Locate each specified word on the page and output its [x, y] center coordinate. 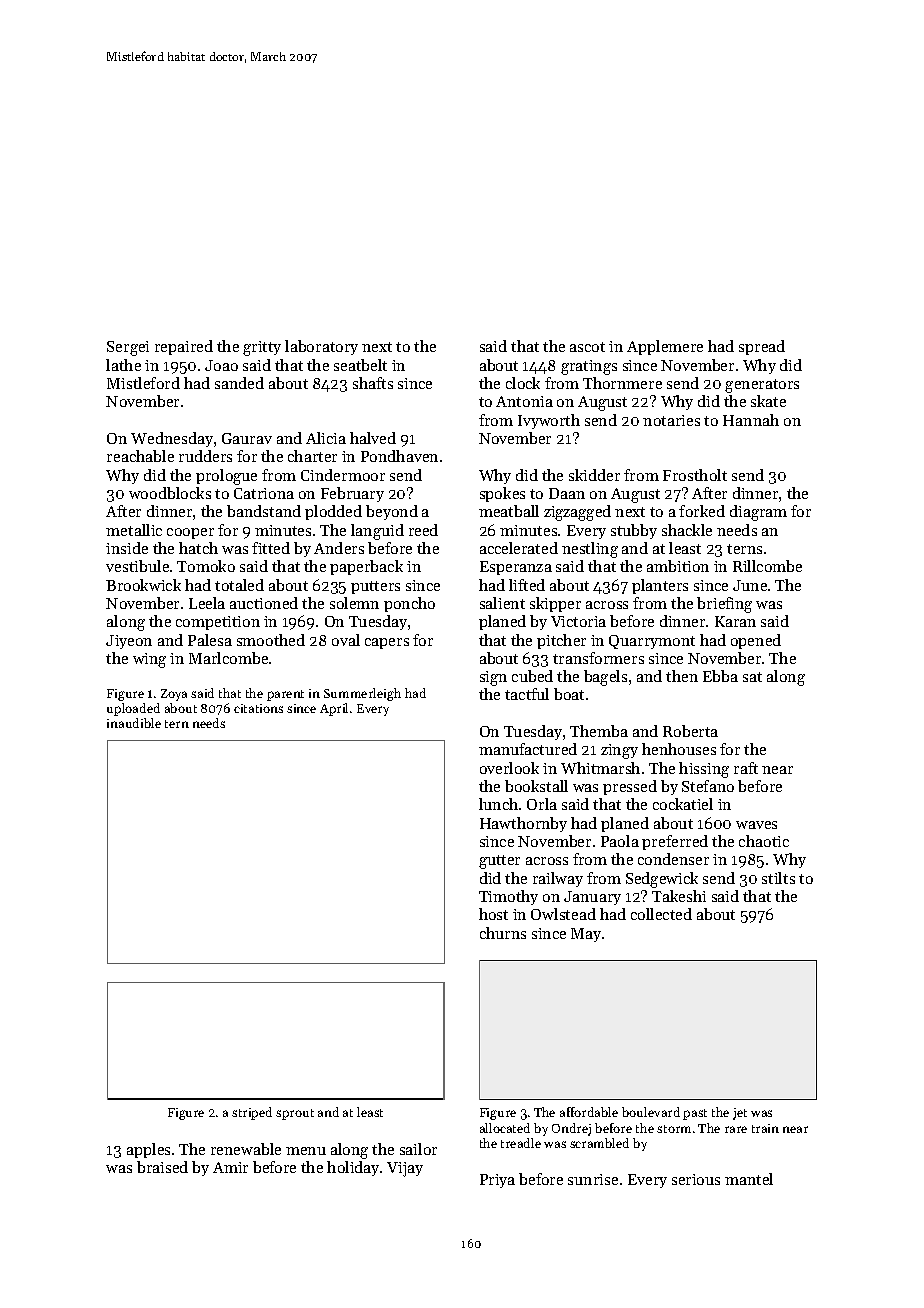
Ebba [720, 676]
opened [756, 641]
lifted [527, 585]
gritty [262, 348]
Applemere [665, 347]
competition [218, 623]
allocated [505, 1128]
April [334, 709]
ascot [587, 347]
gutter [499, 862]
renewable [246, 1149]
